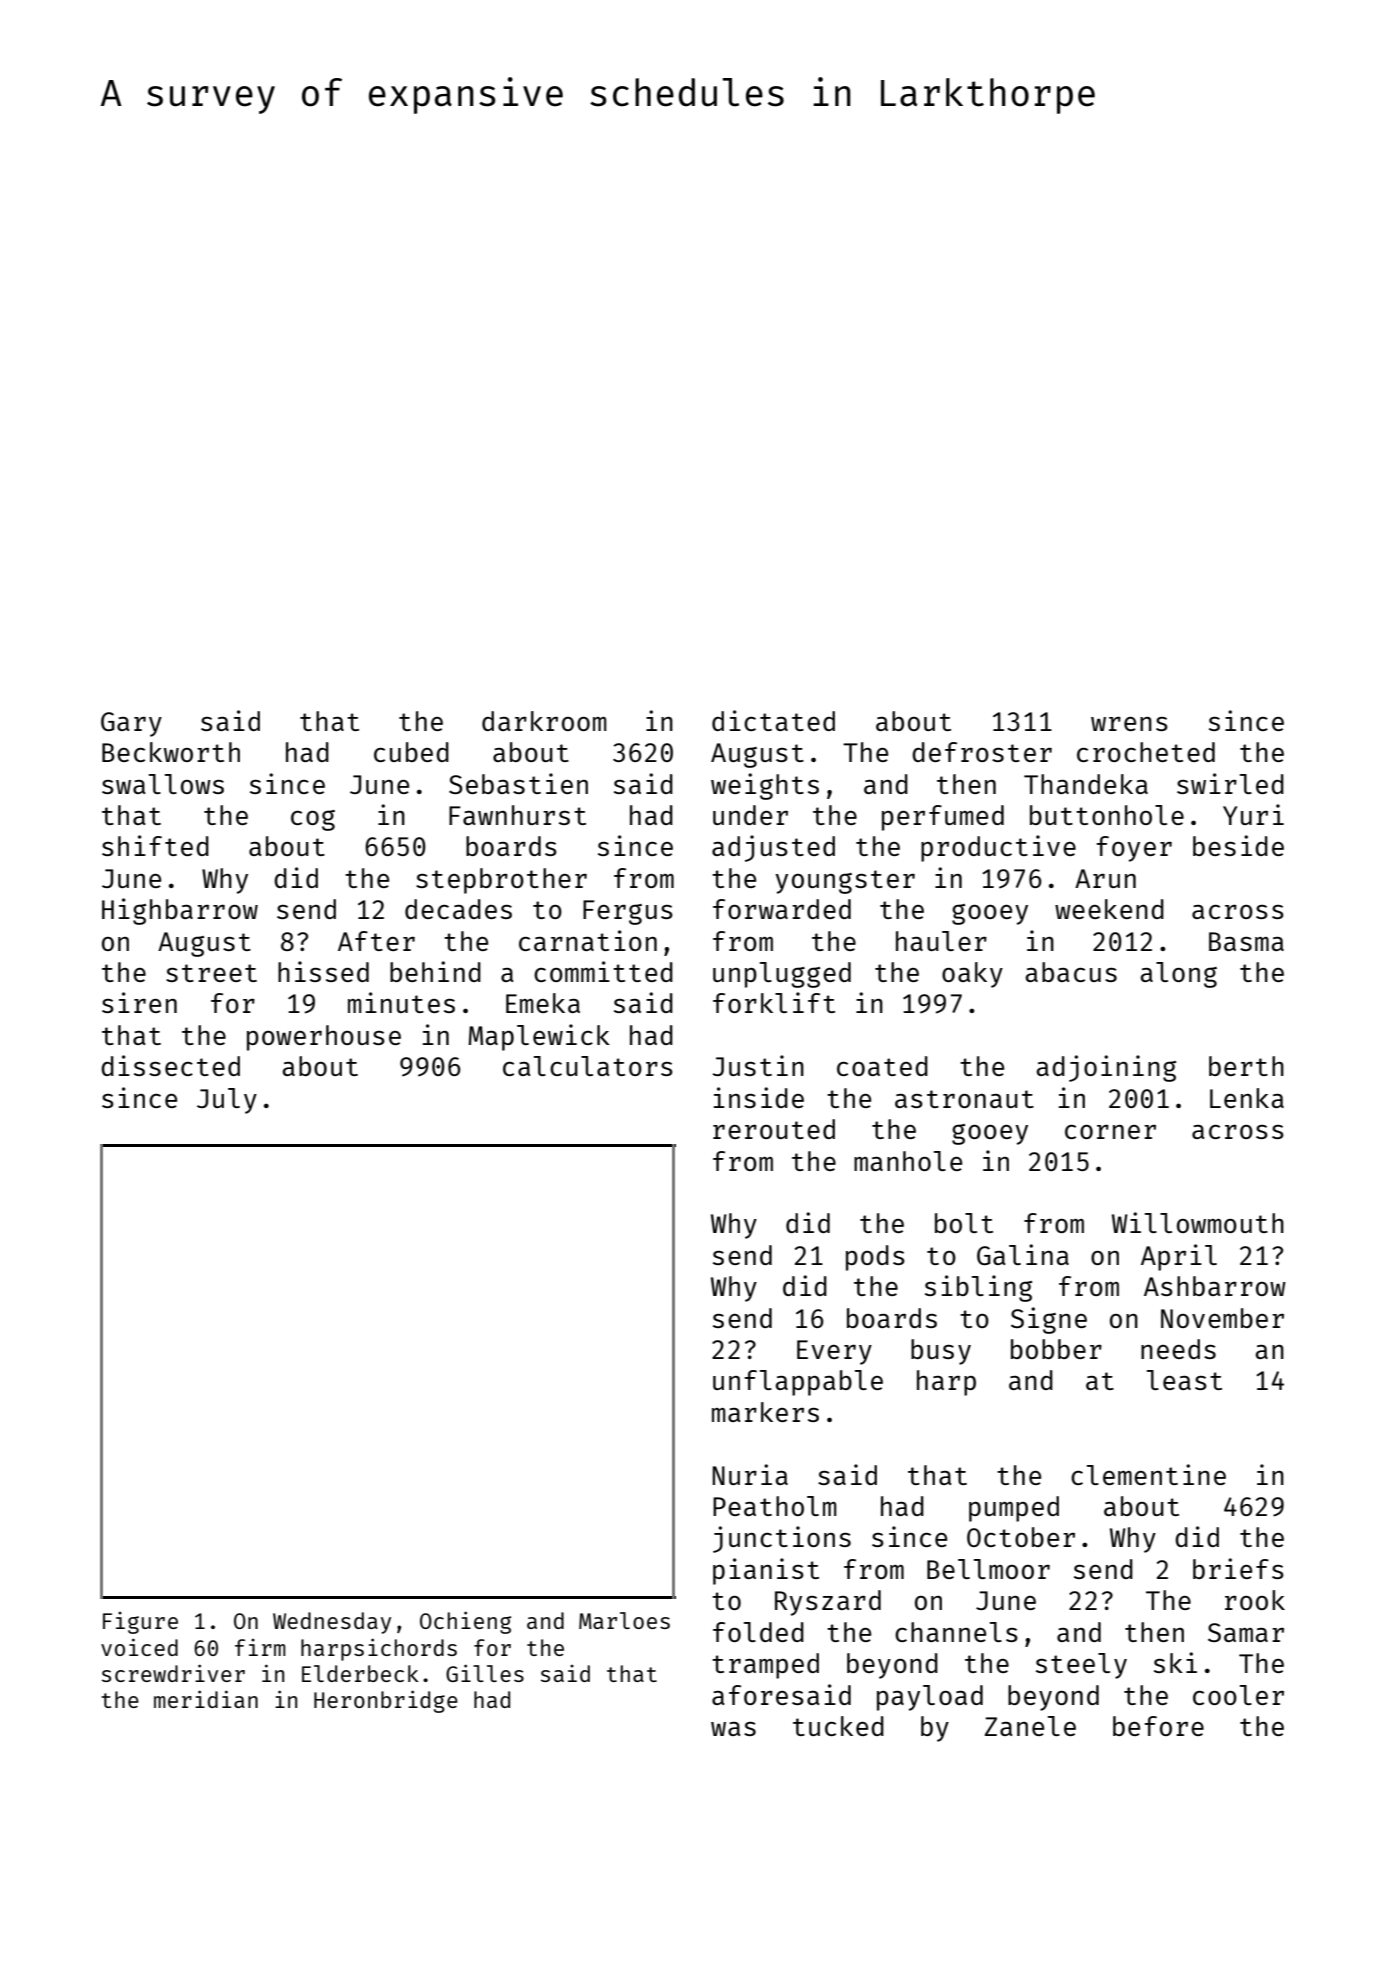  What do you see at coordinates (206, 1699) in the screenshot?
I see `meridian` at bounding box center [206, 1699].
